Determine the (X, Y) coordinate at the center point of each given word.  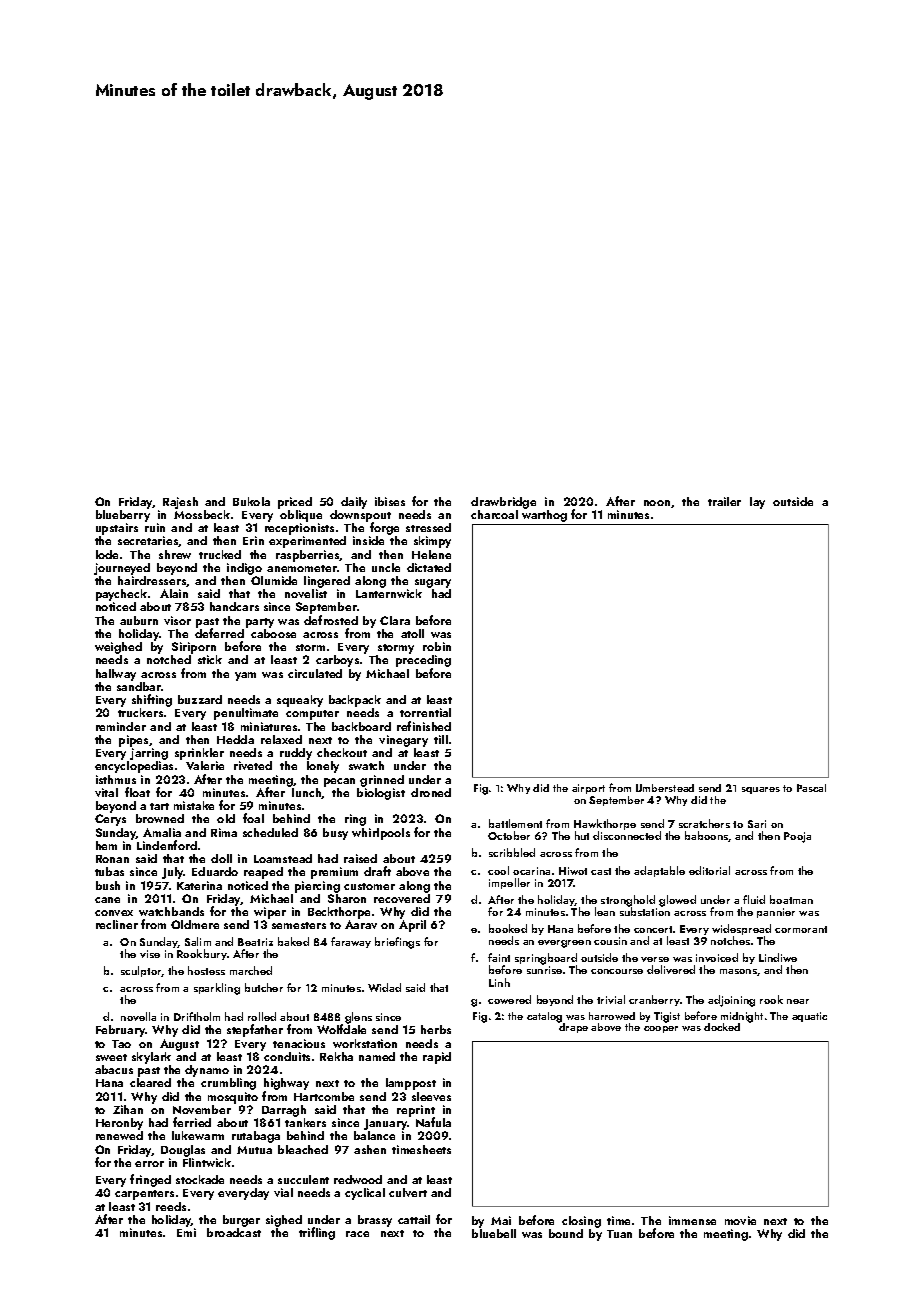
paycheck (121, 595)
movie (740, 1220)
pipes (133, 741)
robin (437, 646)
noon (657, 503)
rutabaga (256, 1137)
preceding (423, 661)
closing (581, 1222)
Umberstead (665, 788)
